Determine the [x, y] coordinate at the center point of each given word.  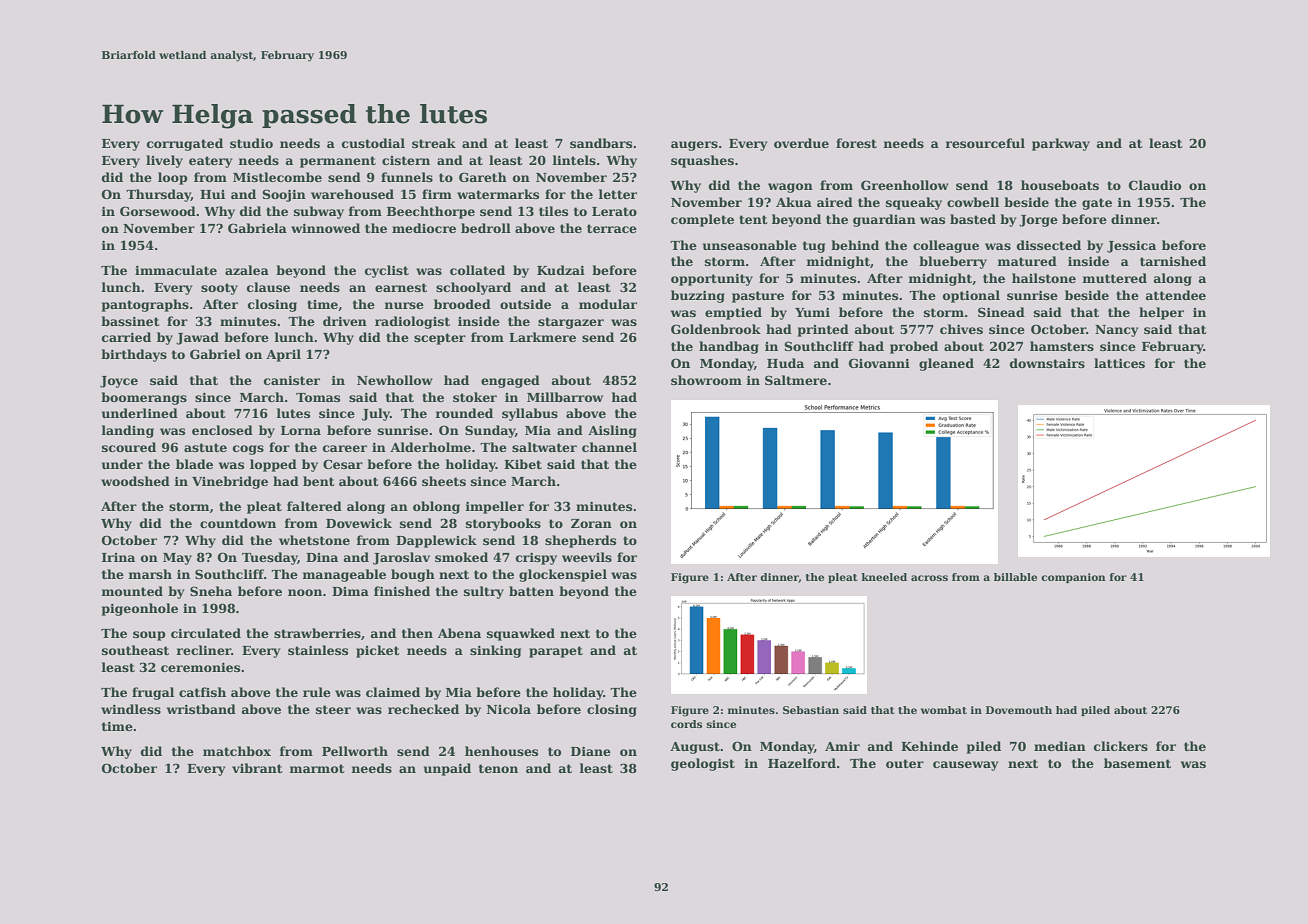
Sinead [1001, 312]
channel [609, 447]
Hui [212, 194]
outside [525, 304]
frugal [153, 693]
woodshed [135, 481]
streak [434, 143]
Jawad [197, 338]
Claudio [1155, 185]
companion [1073, 578]
